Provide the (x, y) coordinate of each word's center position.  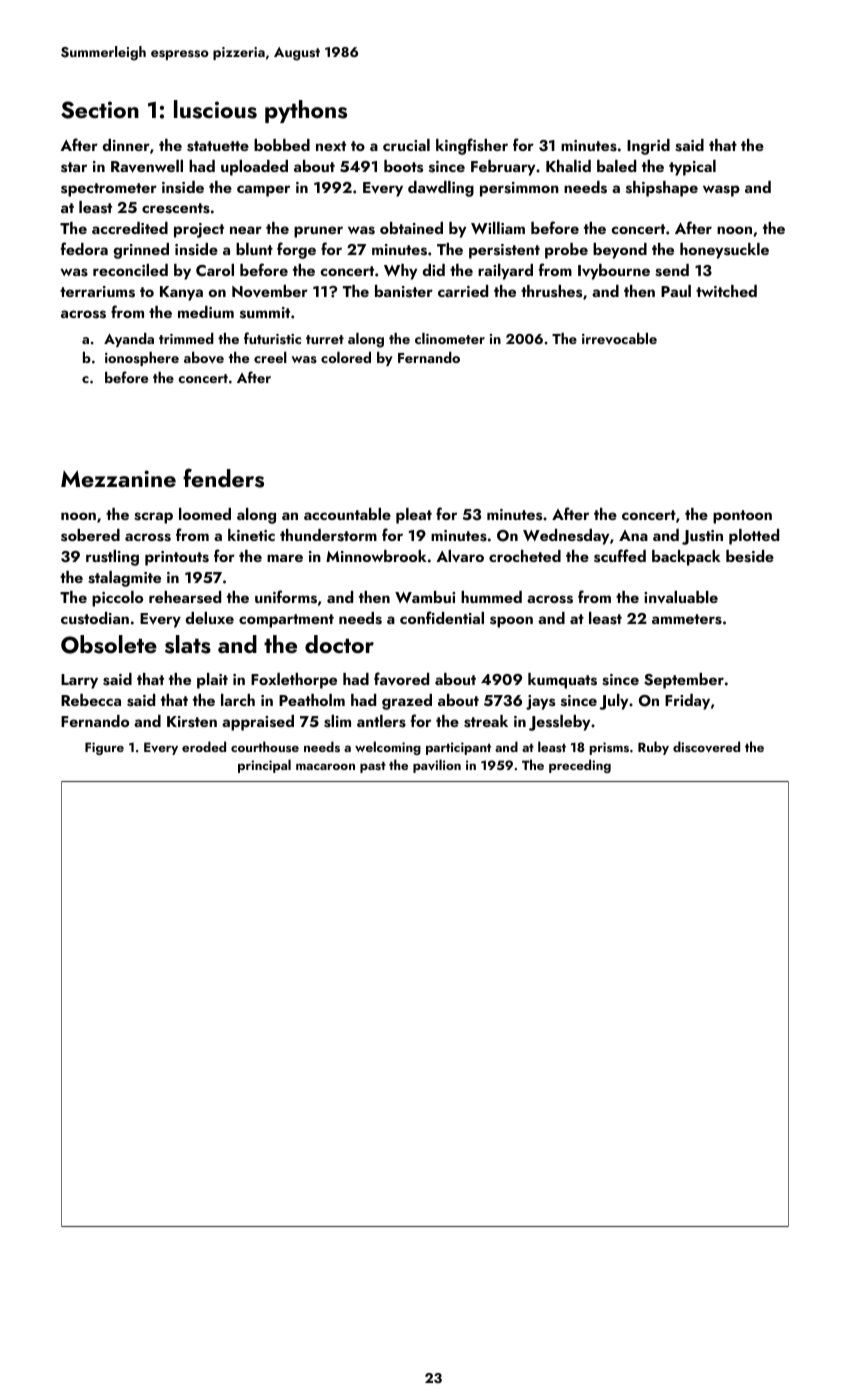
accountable (347, 514)
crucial (406, 145)
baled (616, 166)
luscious (215, 109)
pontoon (742, 517)
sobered (90, 535)
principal (264, 766)
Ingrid (648, 147)
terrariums (97, 292)
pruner (318, 232)
